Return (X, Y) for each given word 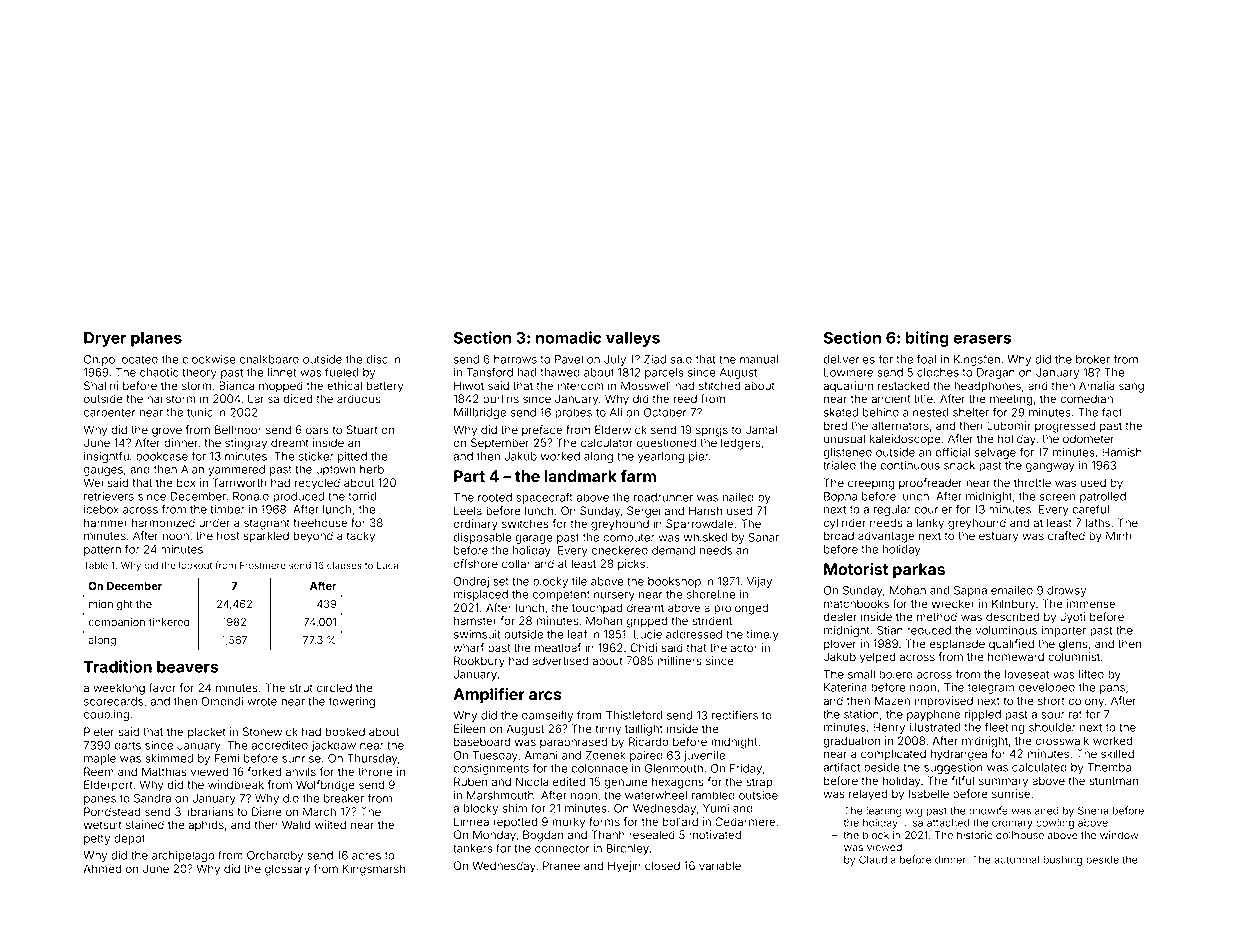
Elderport (108, 786)
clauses (344, 565)
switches (525, 523)
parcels (664, 373)
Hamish (1122, 452)
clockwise (209, 359)
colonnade (599, 768)
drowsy (1066, 591)
